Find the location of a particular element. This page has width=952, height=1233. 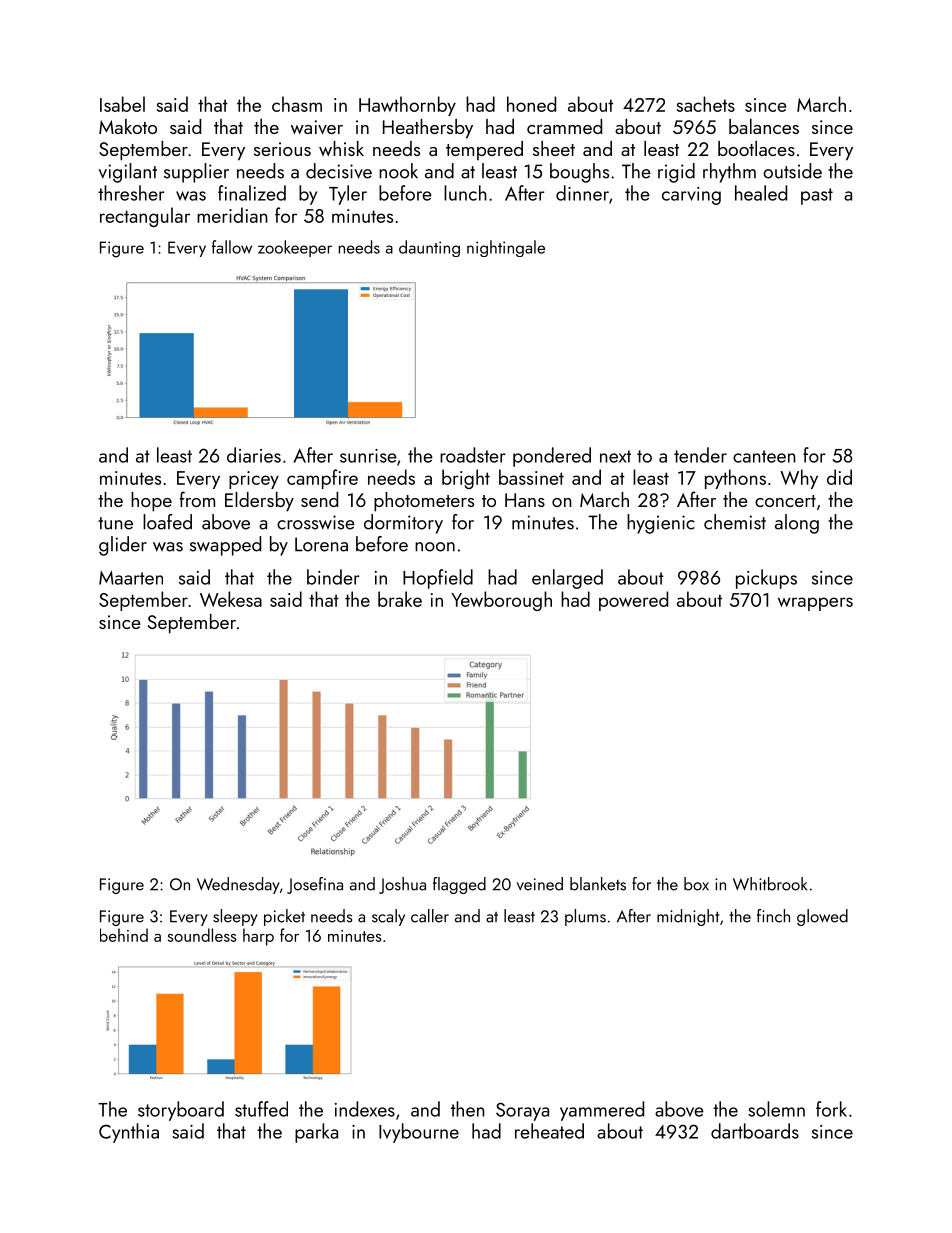

parka is located at coordinates (316, 1133).
